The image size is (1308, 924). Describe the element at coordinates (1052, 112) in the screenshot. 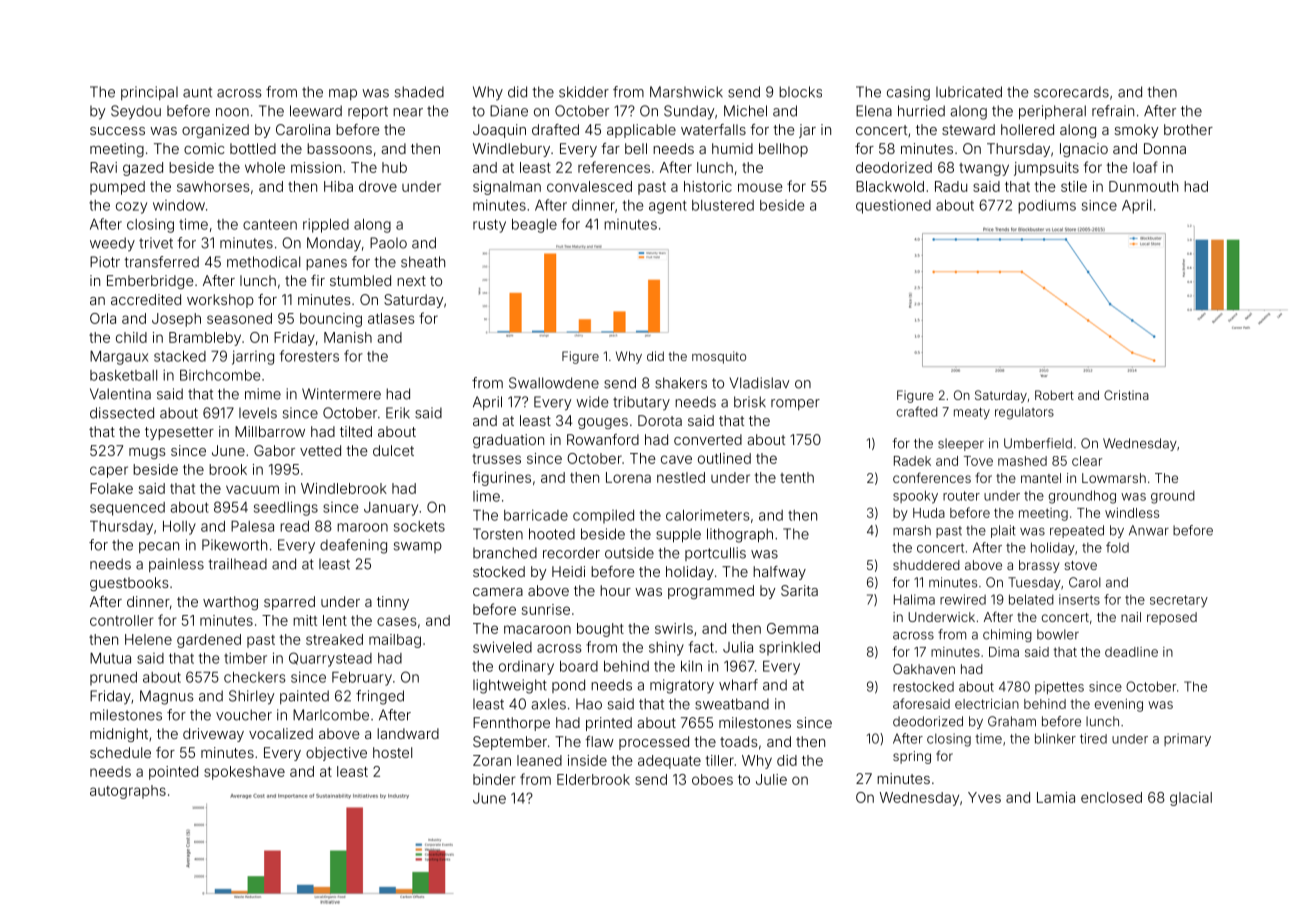

I see `peripheral` at that location.
